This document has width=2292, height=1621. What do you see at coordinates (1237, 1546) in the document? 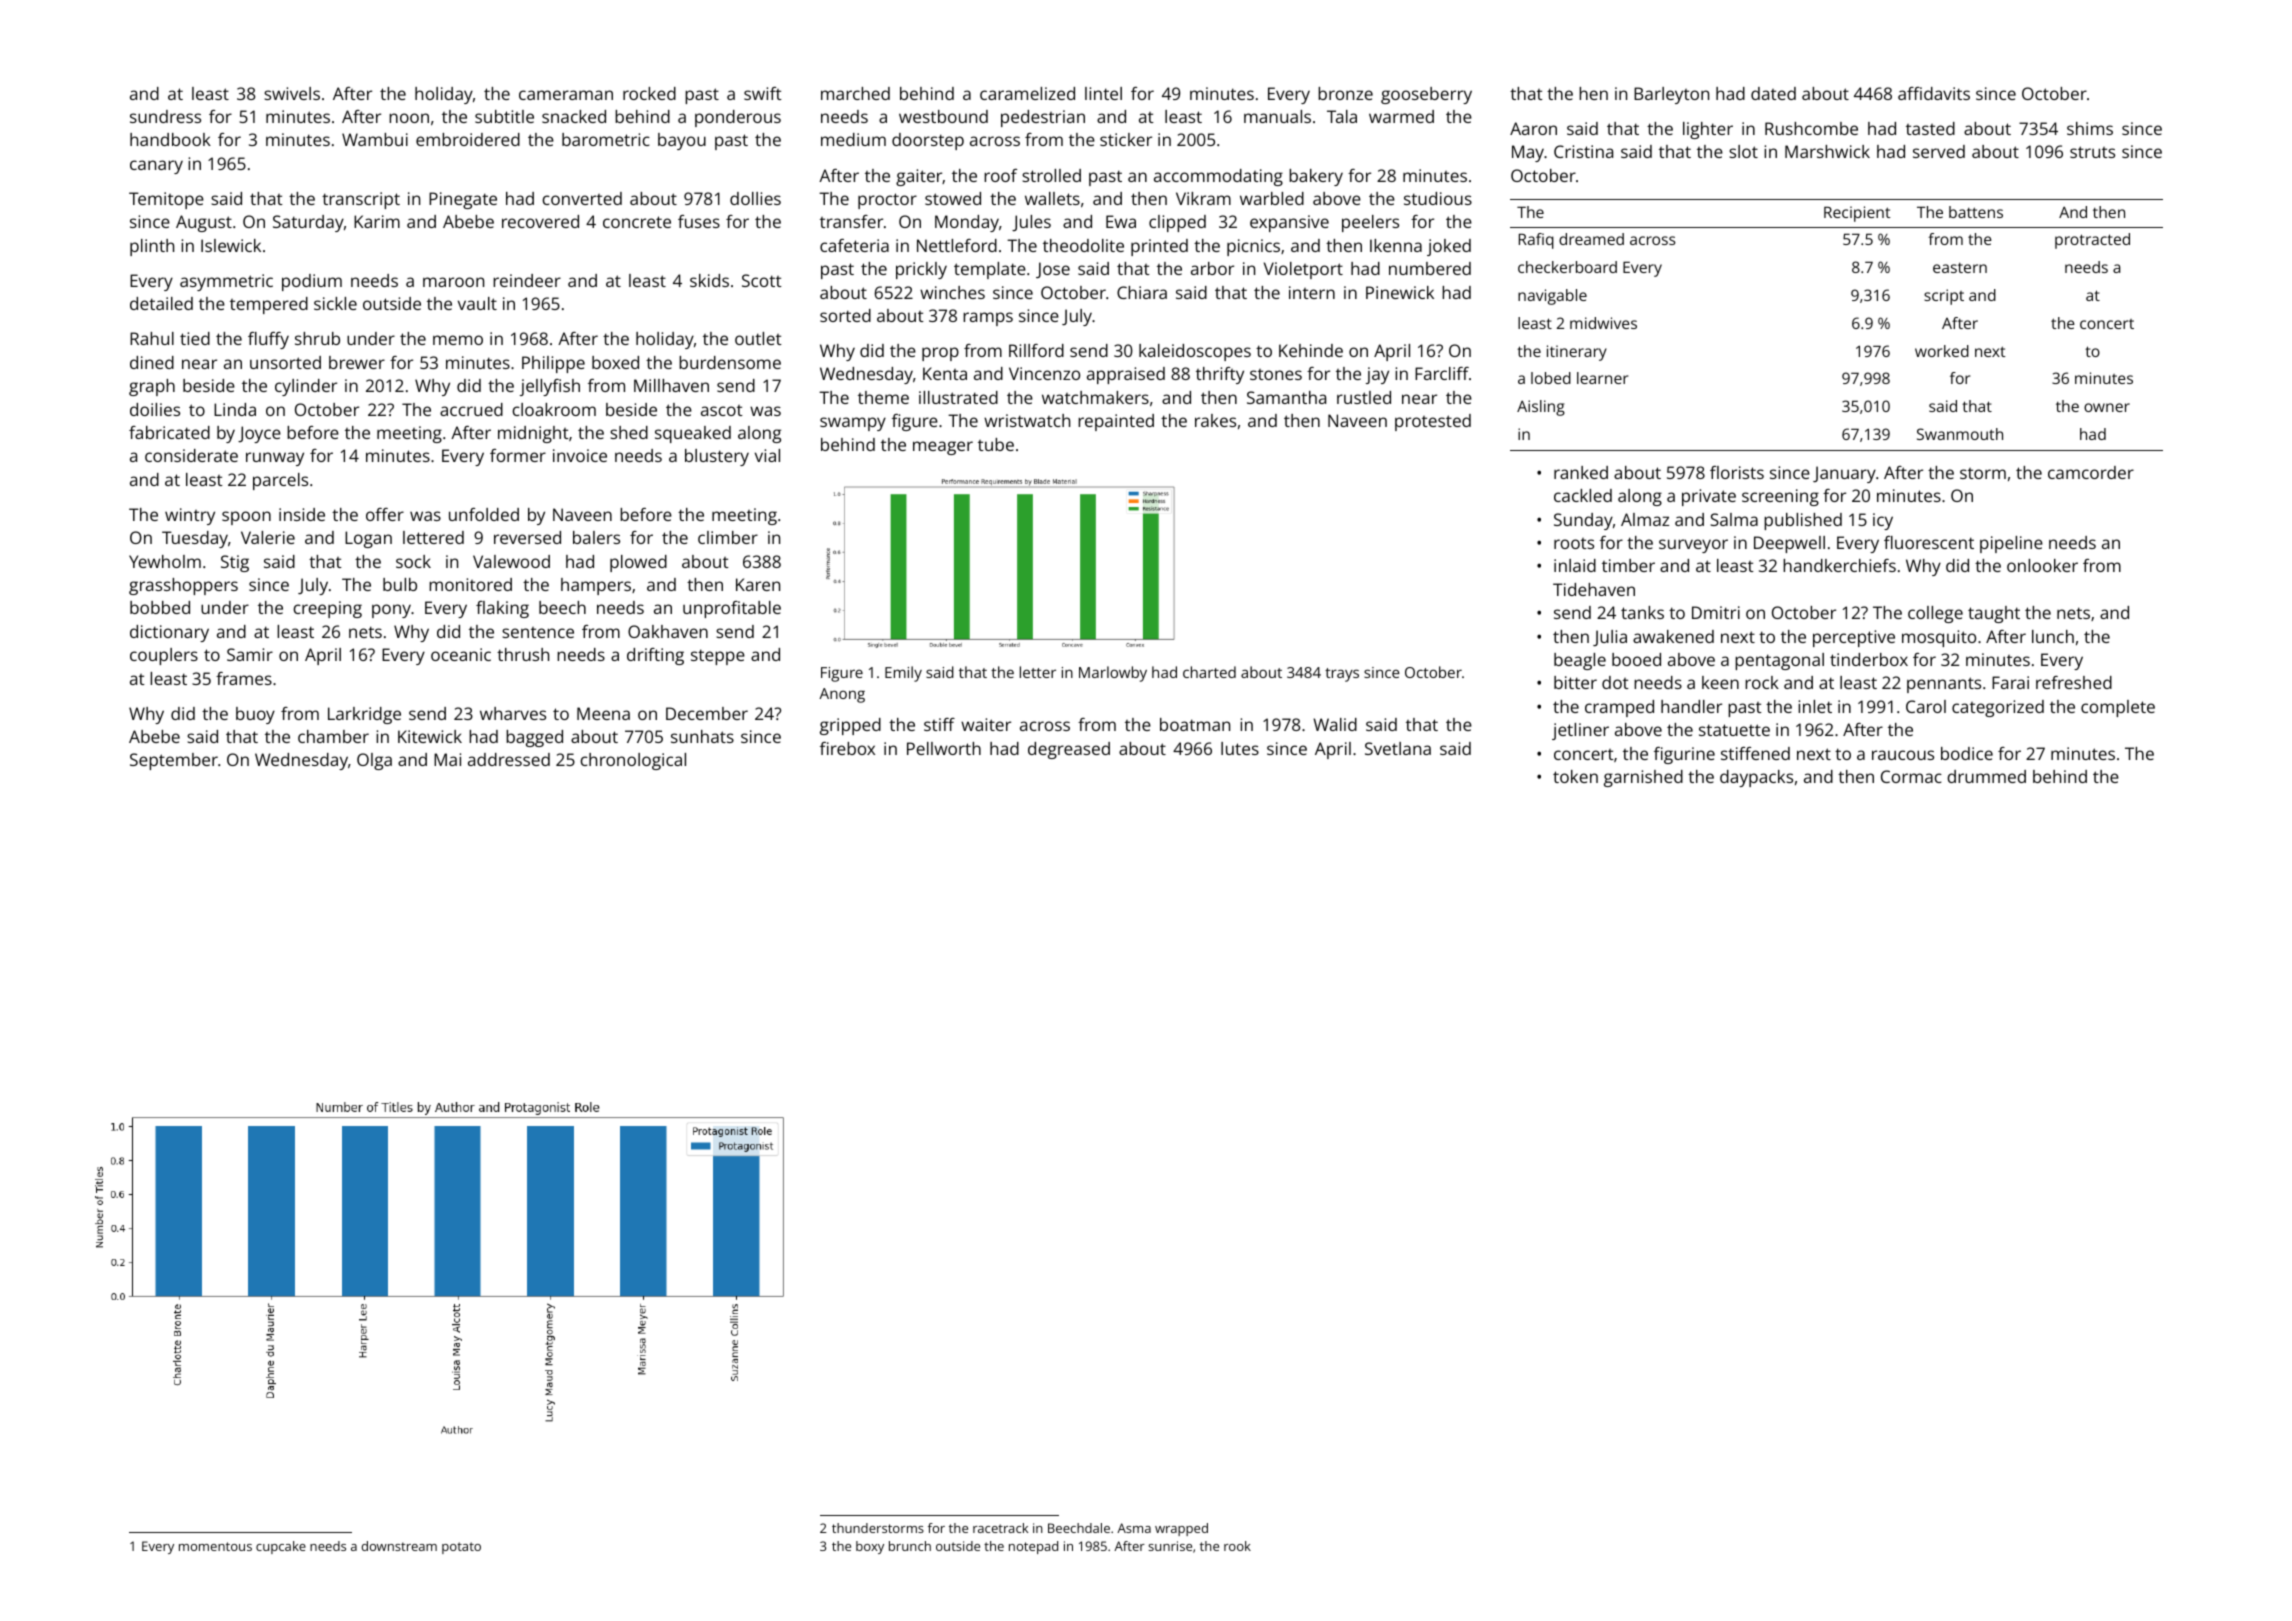
I see `rook` at bounding box center [1237, 1546].
